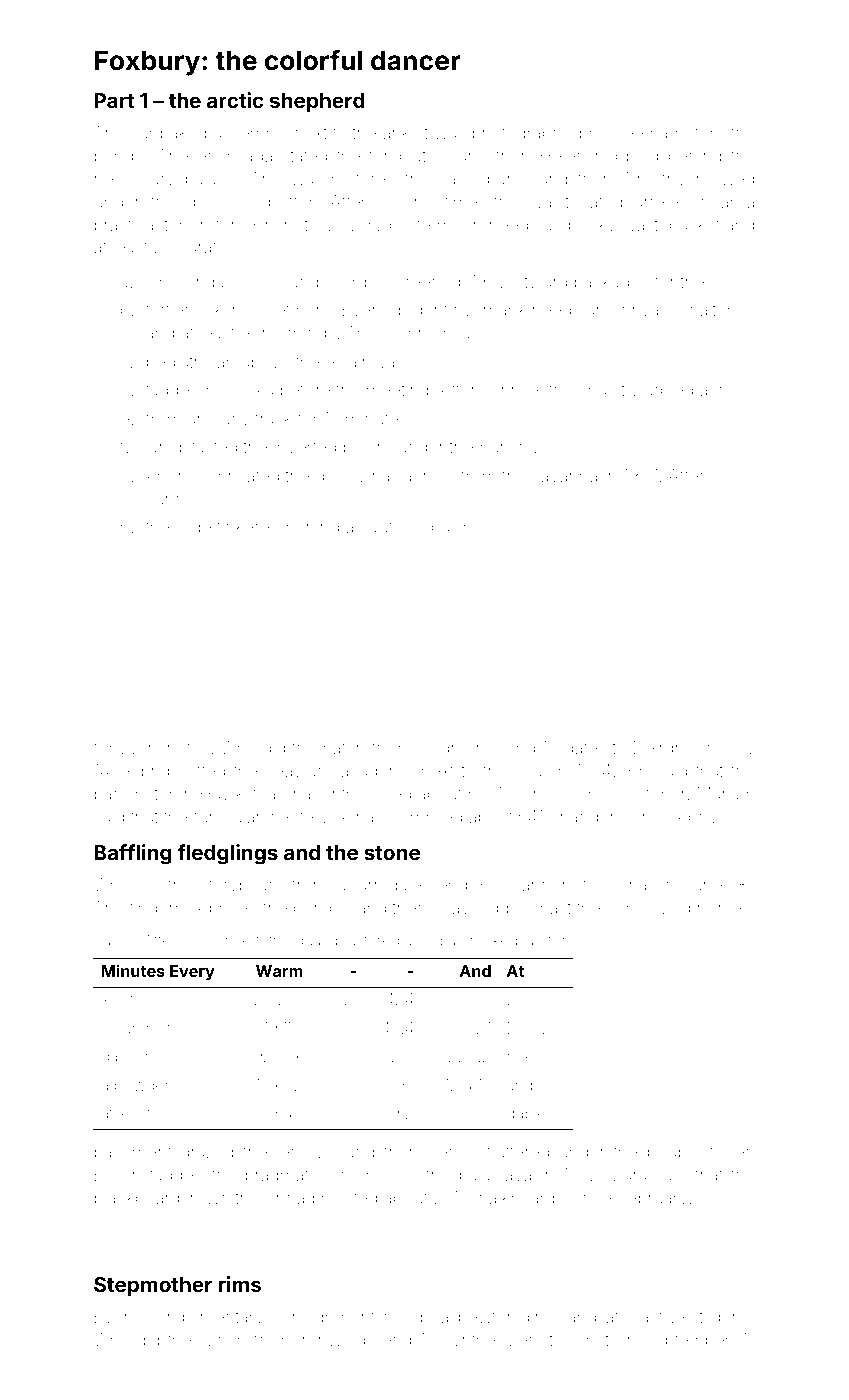 Image resolution: width=849 pixels, height=1400 pixels. I want to click on shepherd, so click(317, 102).
